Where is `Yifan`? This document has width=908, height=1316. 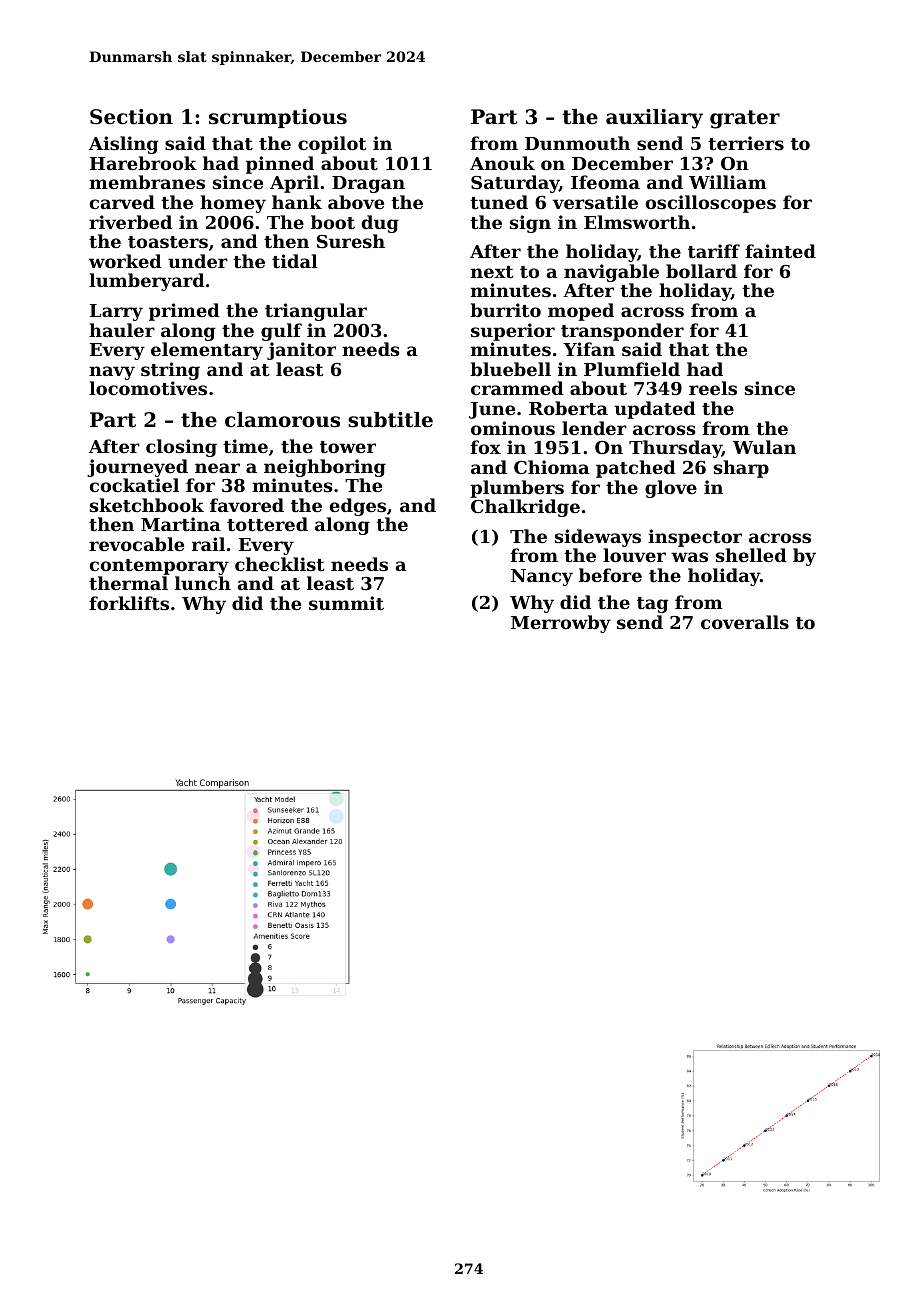 Yifan is located at coordinates (589, 349).
